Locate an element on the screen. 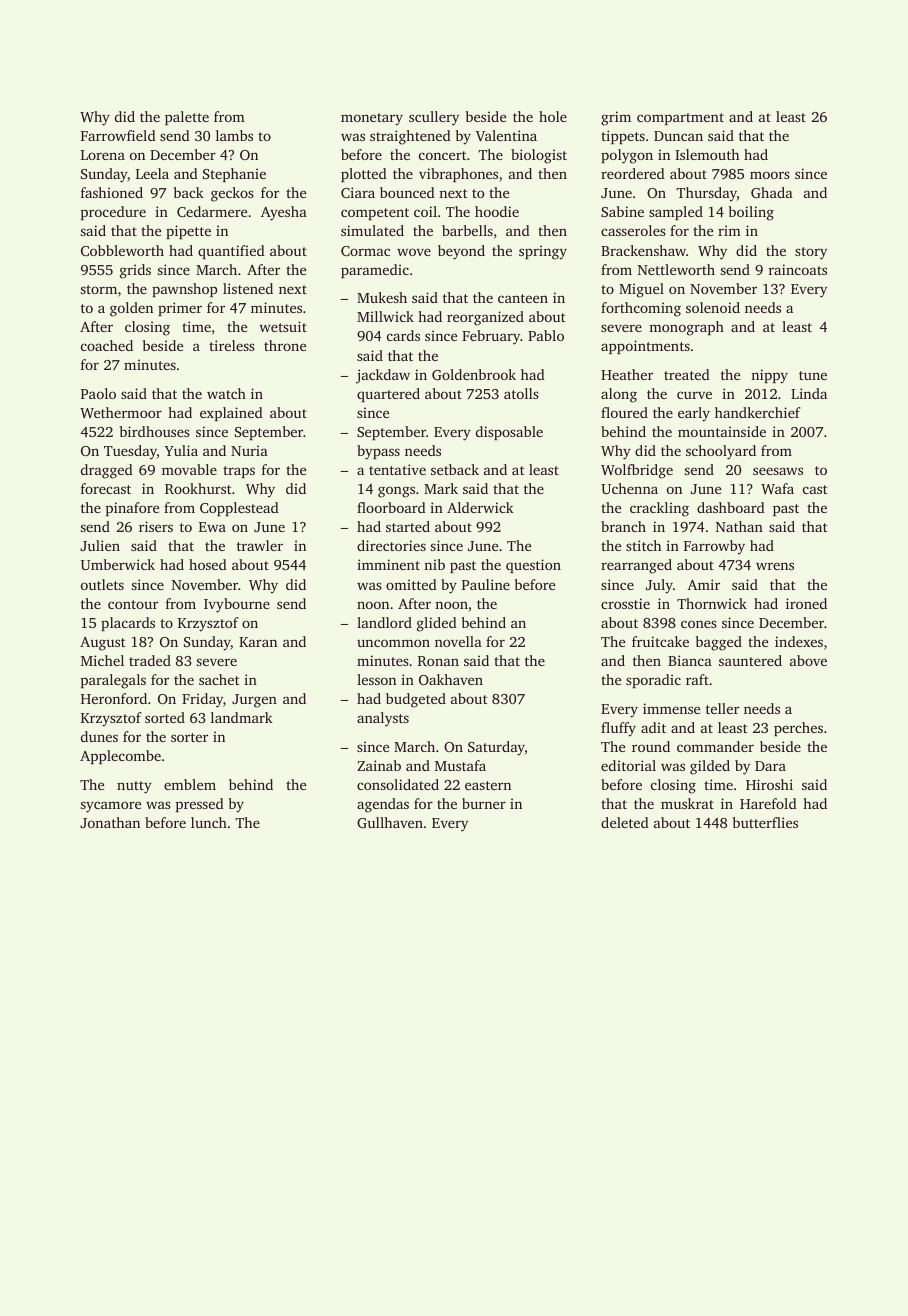  solenoid is located at coordinates (713, 307).
